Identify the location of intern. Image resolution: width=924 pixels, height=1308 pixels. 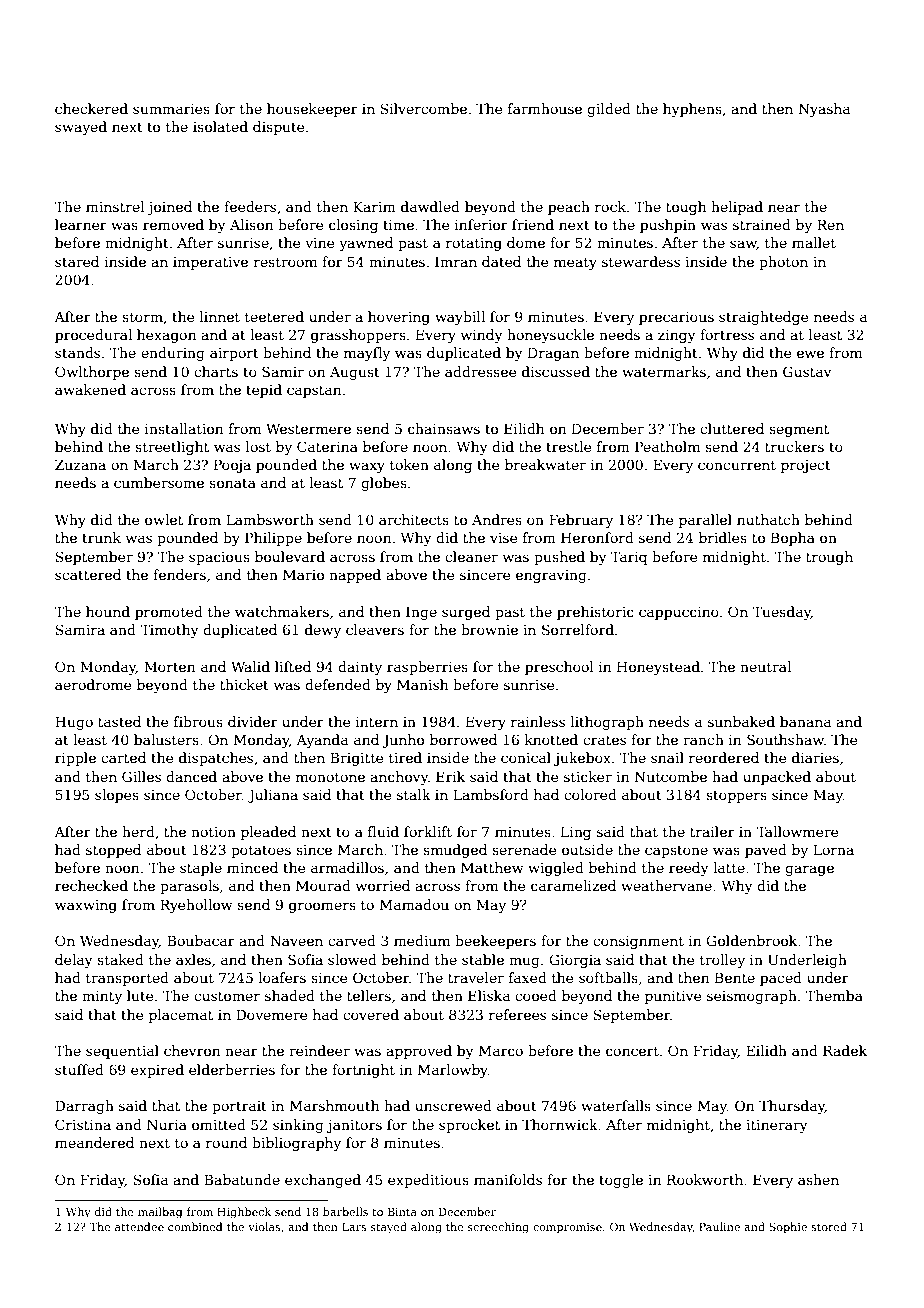
(377, 722).
